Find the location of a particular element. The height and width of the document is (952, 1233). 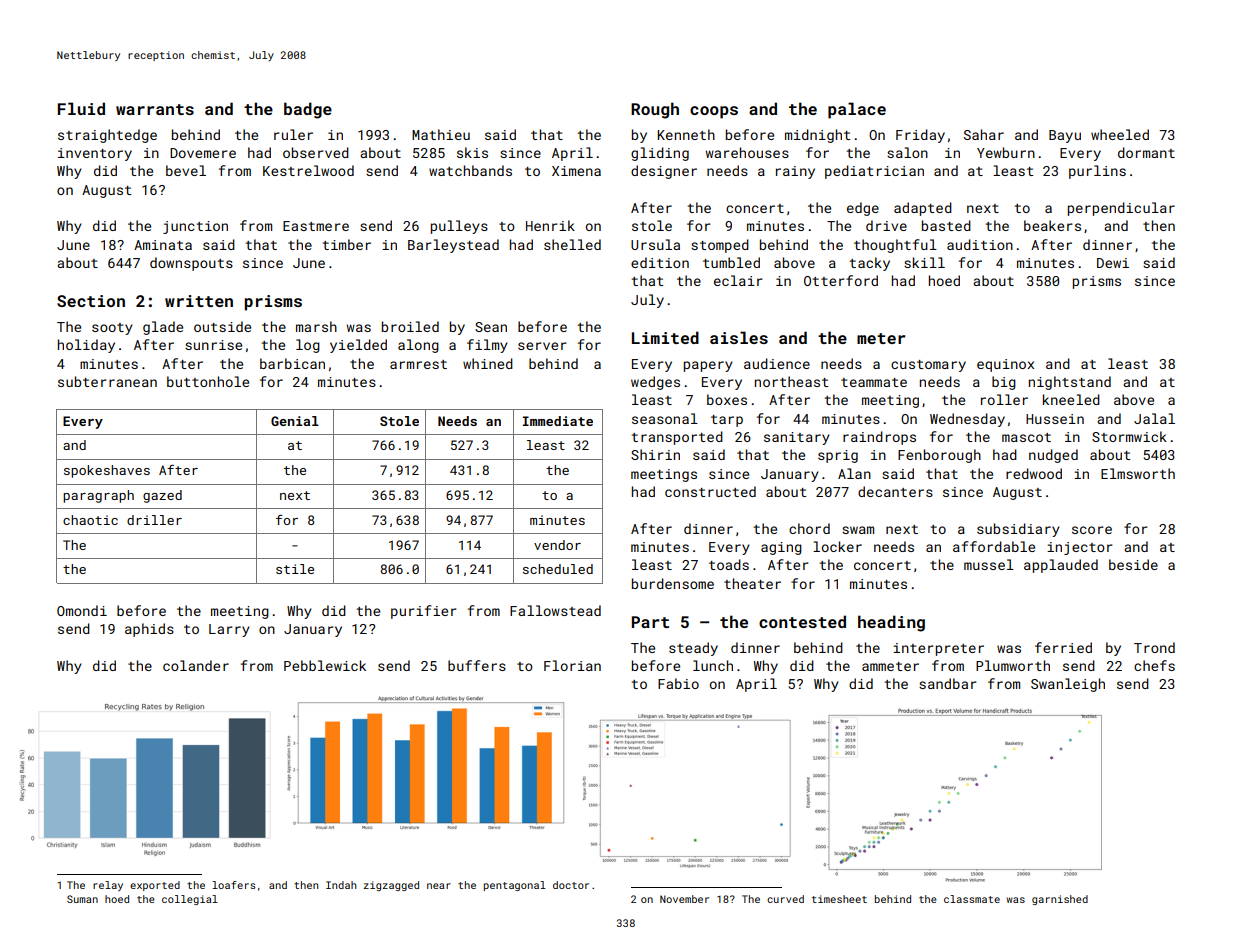

Pebblewick is located at coordinates (325, 665).
